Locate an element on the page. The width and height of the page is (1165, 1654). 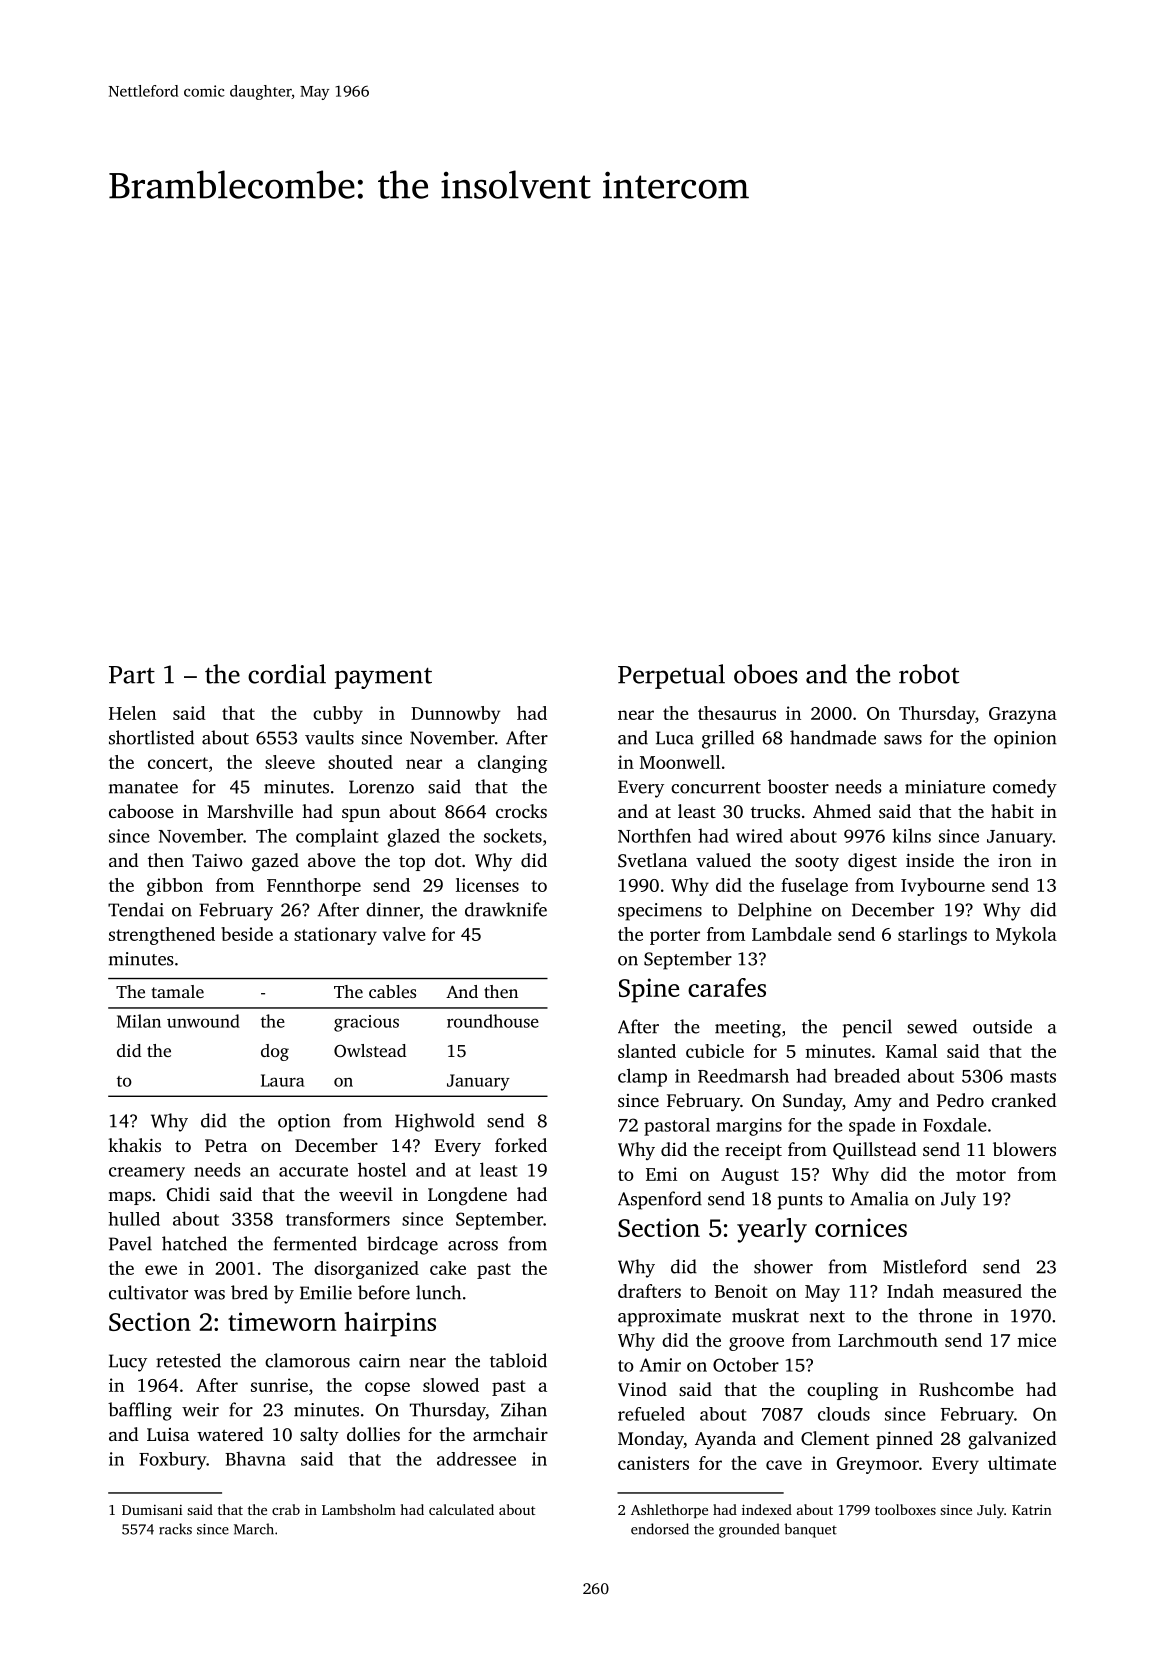
slowed is located at coordinates (451, 1385).
